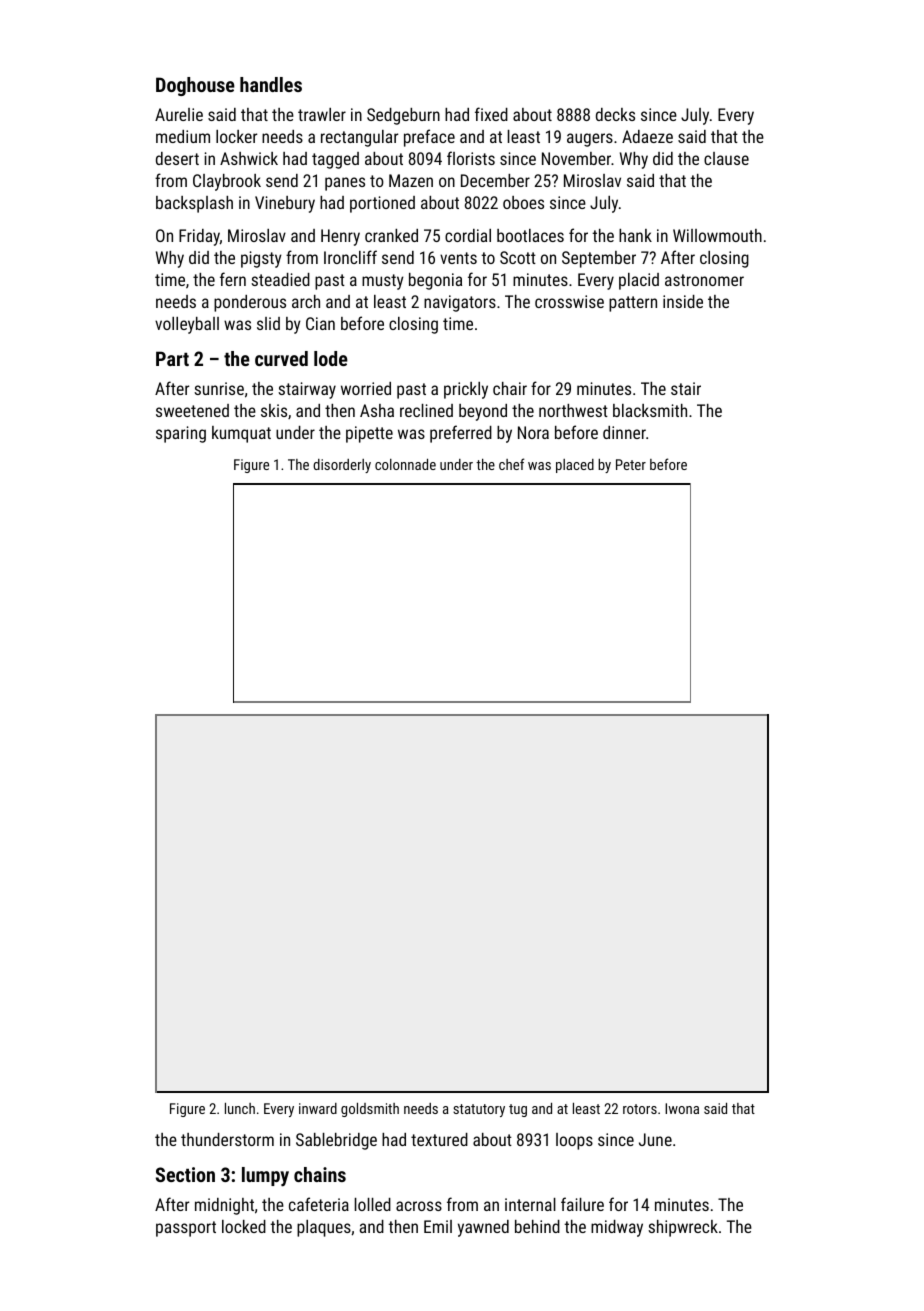 The width and height of the screenshot is (924, 1311). What do you see at coordinates (240, 1108) in the screenshot?
I see `lunch` at bounding box center [240, 1108].
